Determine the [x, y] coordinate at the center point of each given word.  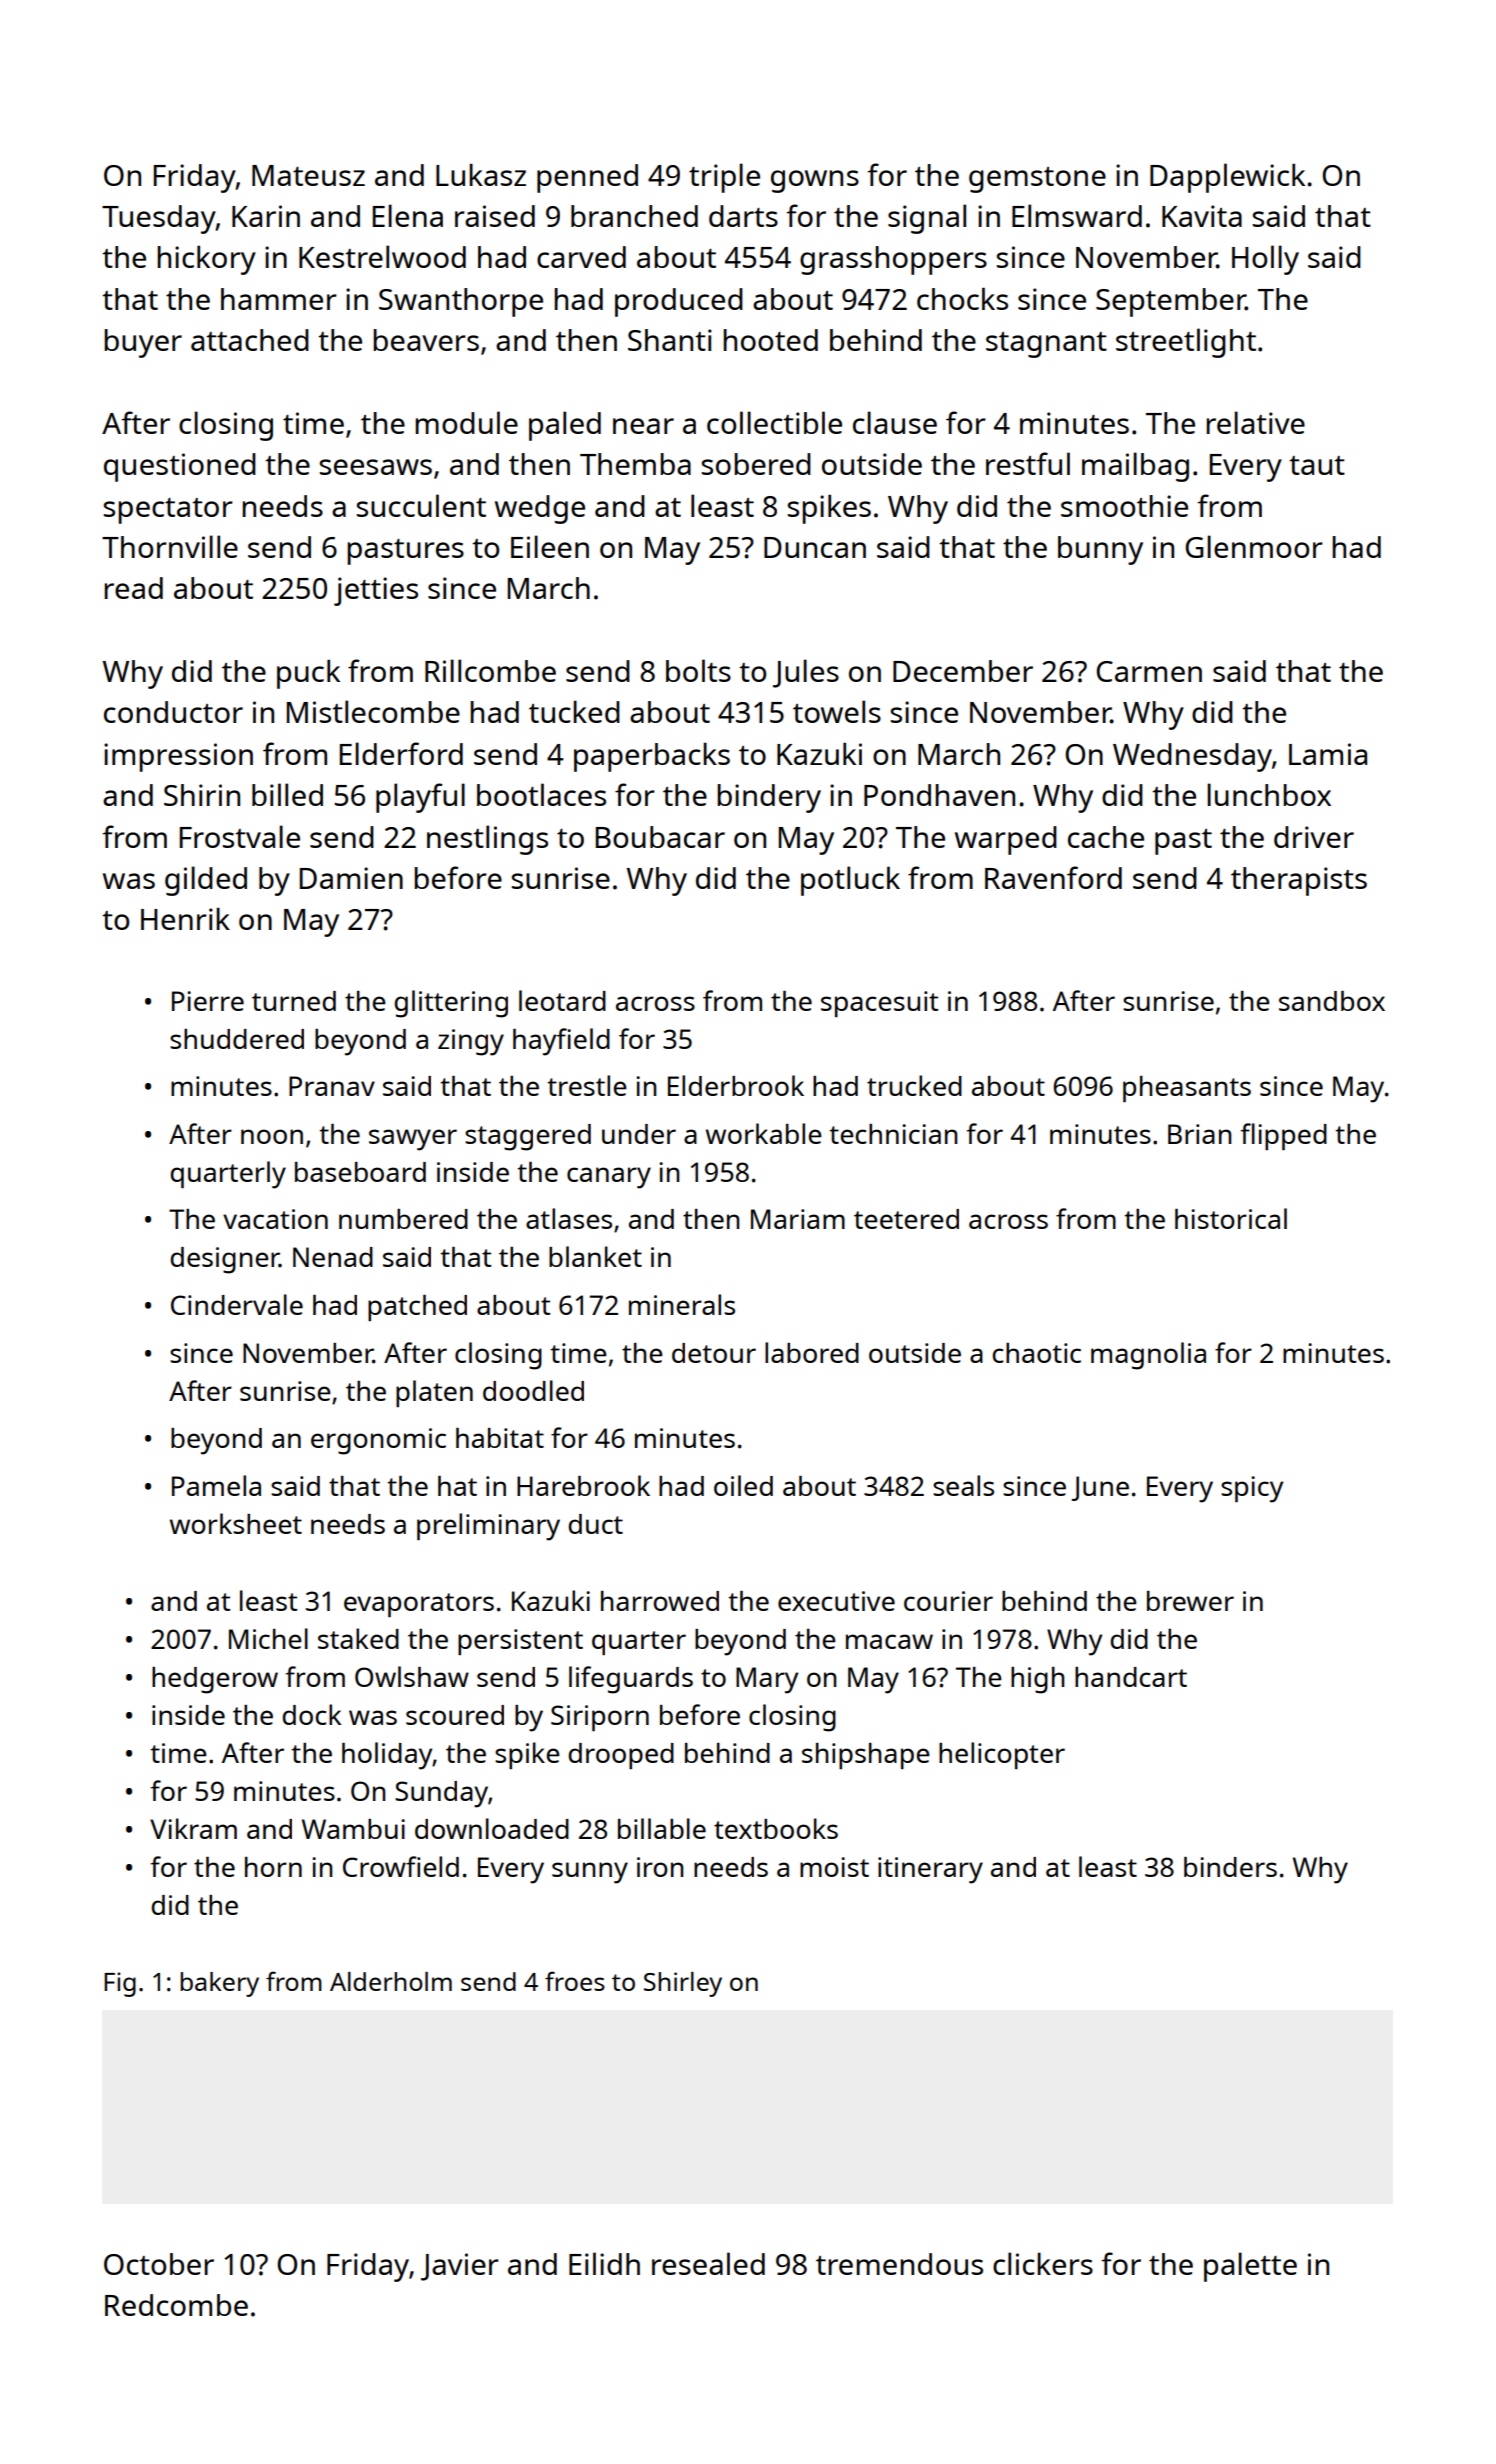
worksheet [236, 1523]
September [1171, 302]
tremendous [899, 2264]
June [1100, 1488]
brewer [1190, 1601]
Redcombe [176, 2305]
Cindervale [237, 1304]
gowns [815, 181]
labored [812, 1352]
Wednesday [1192, 757]
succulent [421, 505]
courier [948, 1601]
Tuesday [159, 219]
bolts [698, 670]
